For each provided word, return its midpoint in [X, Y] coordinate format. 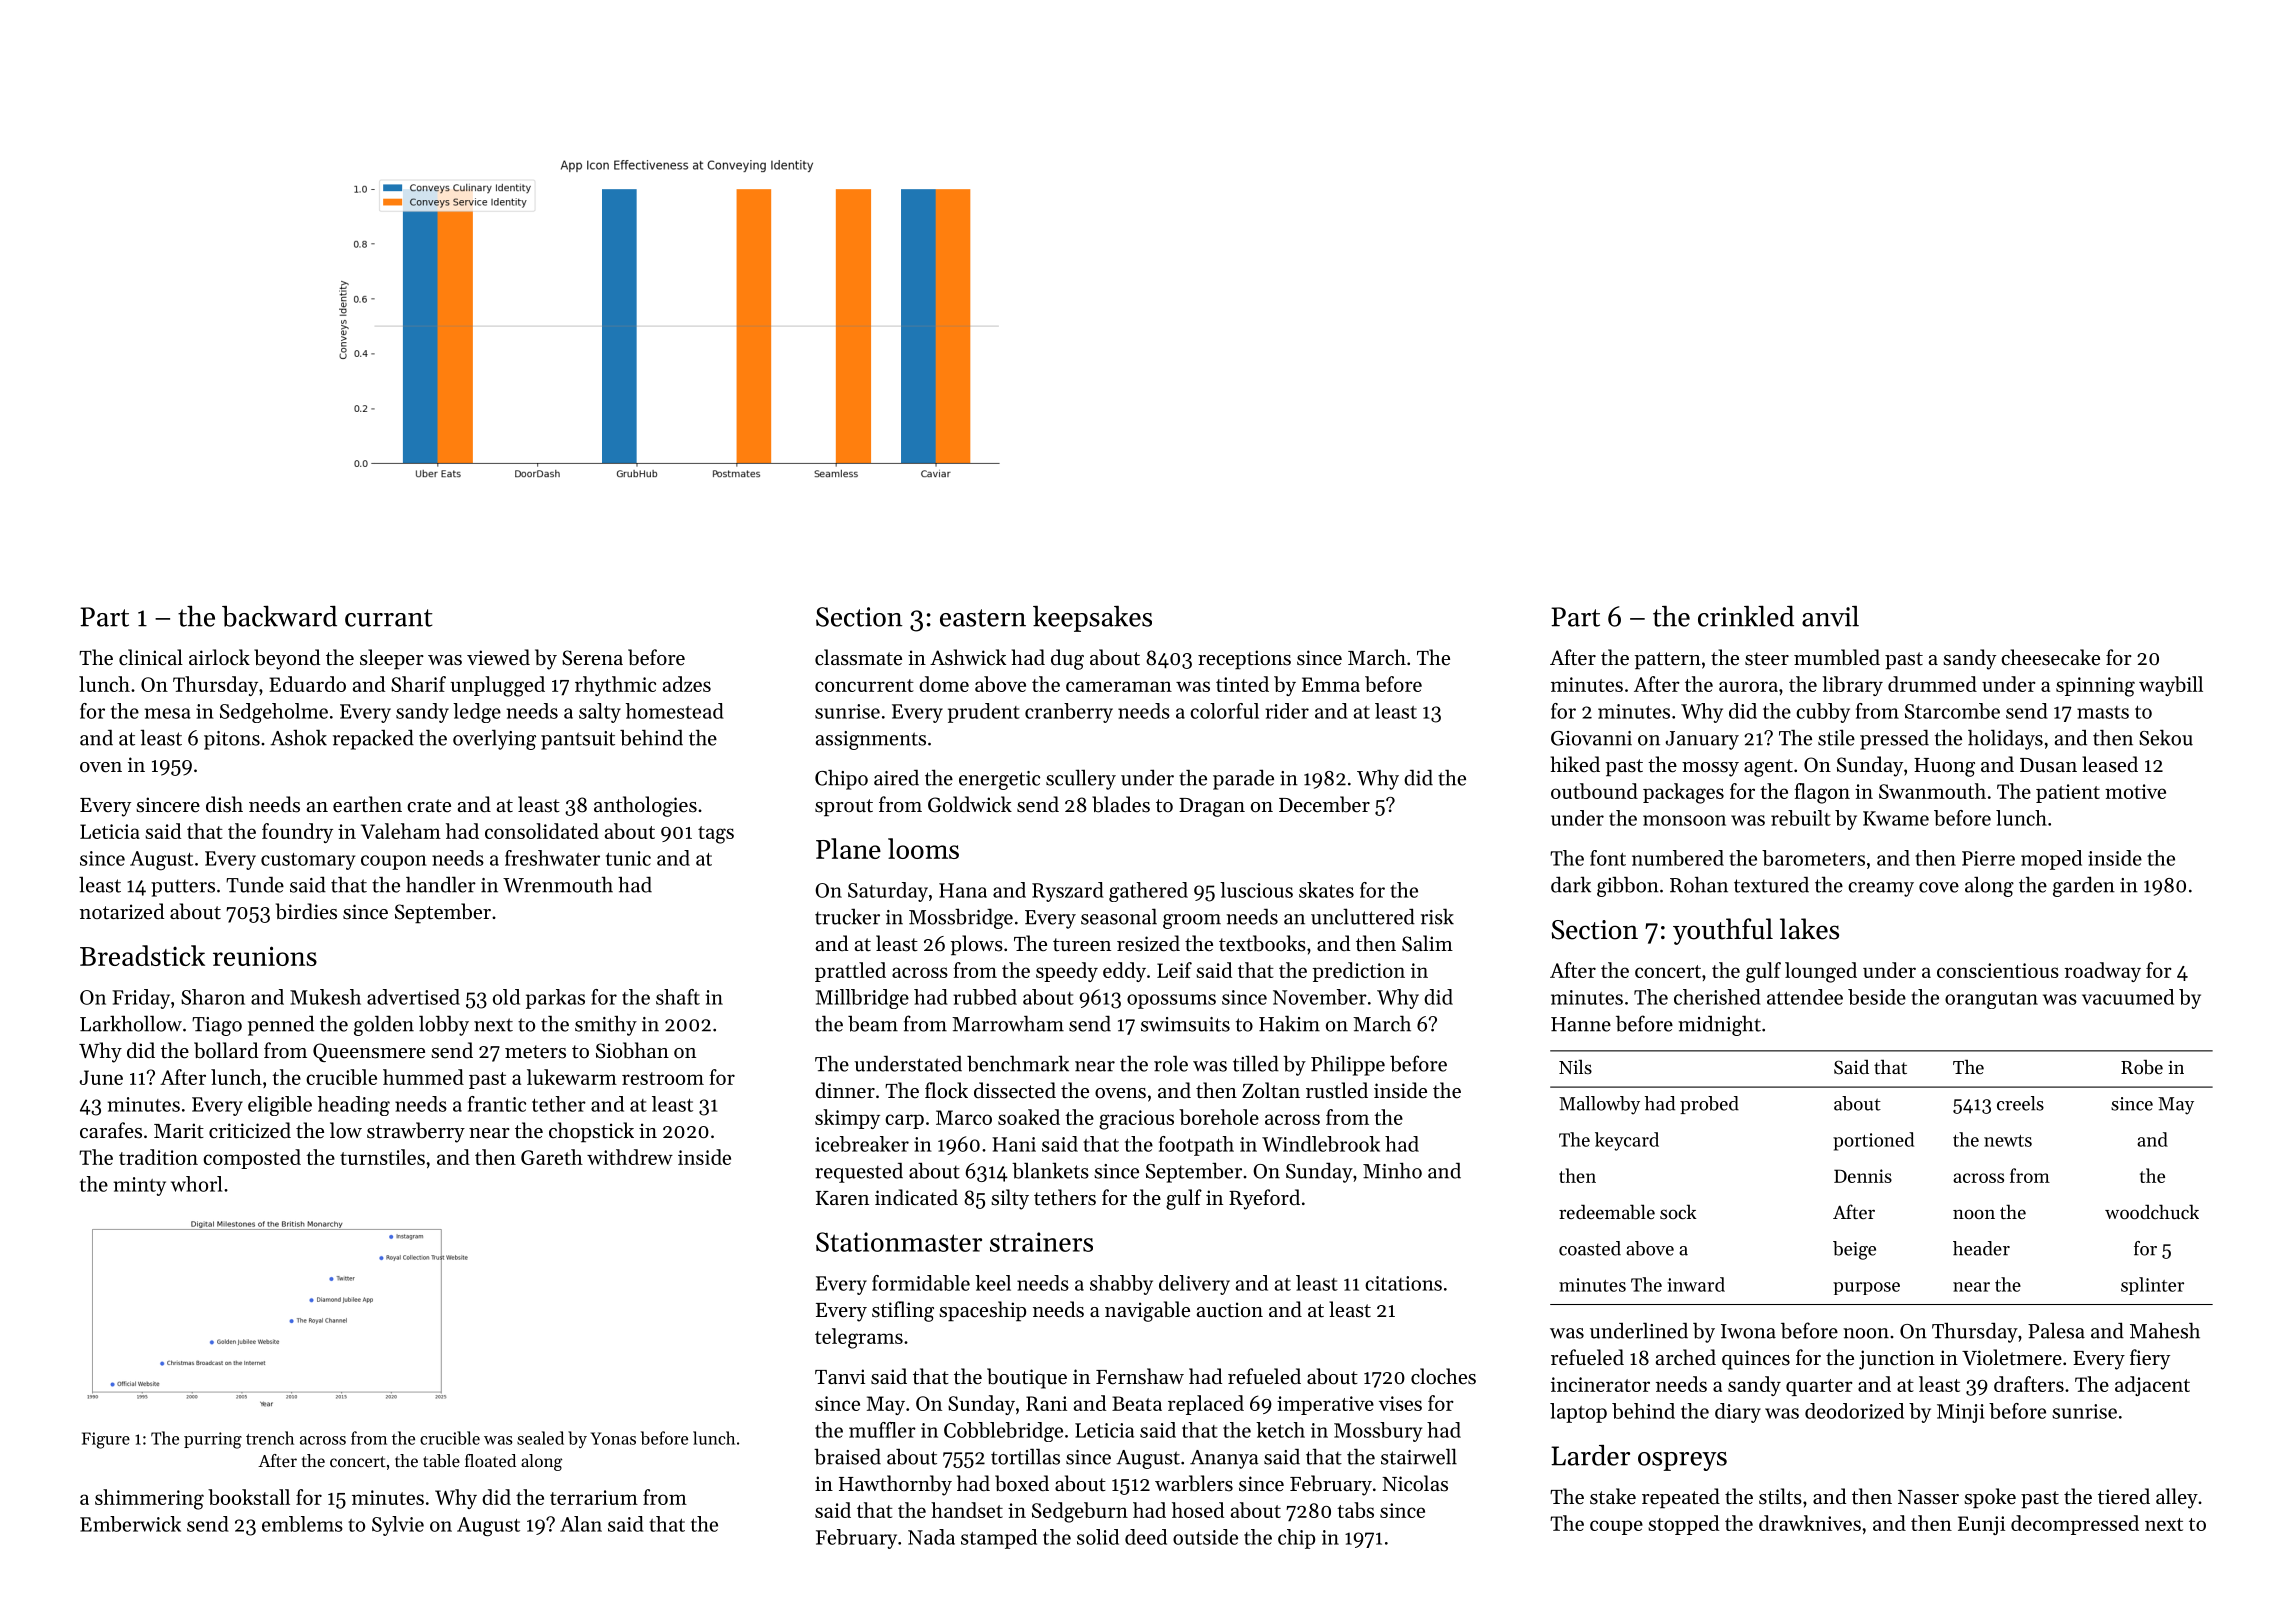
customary [308, 861]
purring [213, 1440]
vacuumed [2128, 997]
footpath [1196, 1146]
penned [281, 1026]
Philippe [1348, 1065]
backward [279, 616]
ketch [1280, 1430]
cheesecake [2050, 657]
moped [2051, 860]
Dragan [1212, 807]
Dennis [1863, 1176]
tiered [2124, 1496]
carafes [111, 1130]
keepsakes [1092, 619]
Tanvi [840, 1376]
